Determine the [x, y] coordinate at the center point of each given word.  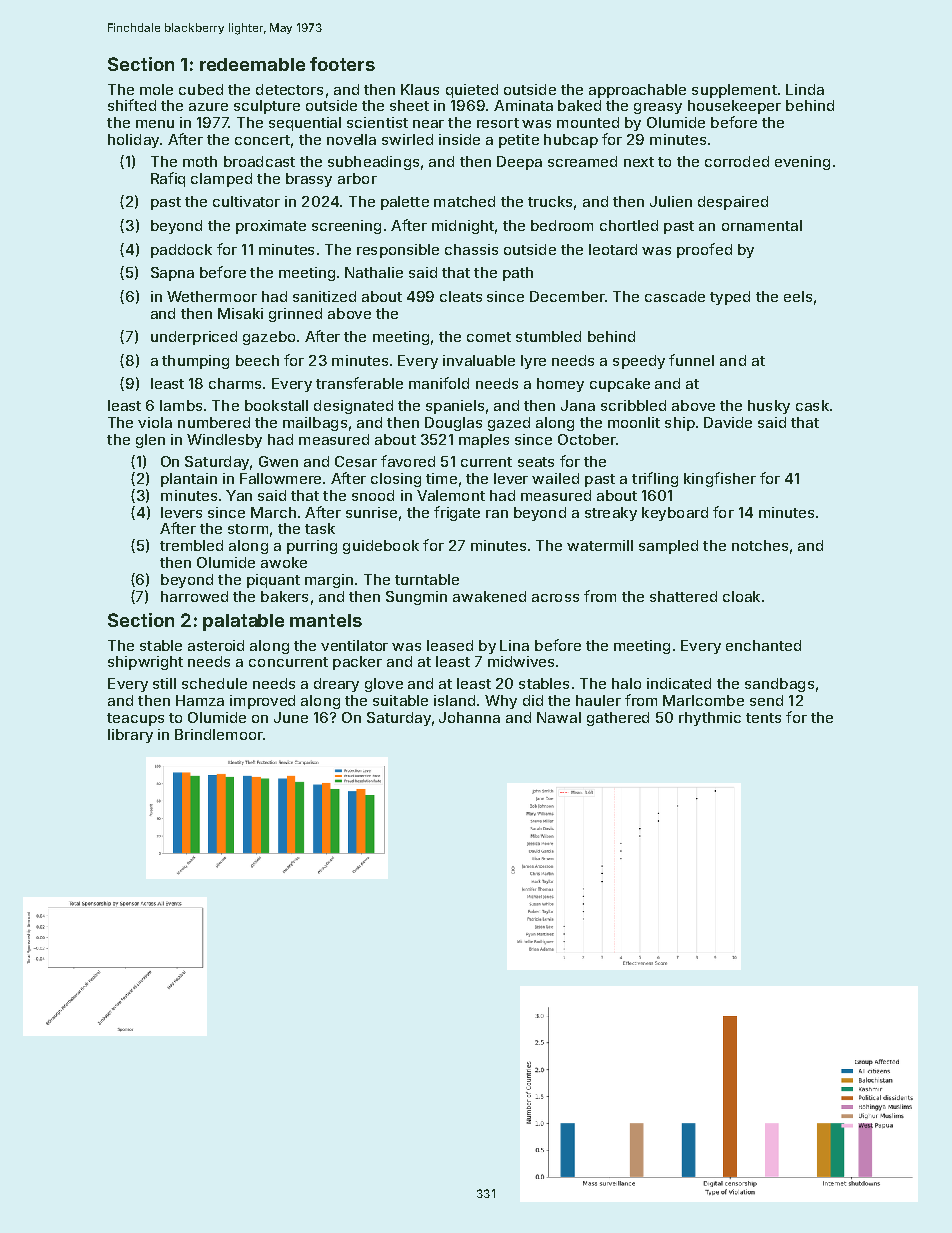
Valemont [451, 495]
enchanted [763, 645]
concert [262, 140]
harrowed [194, 596]
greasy [658, 108]
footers [342, 64]
